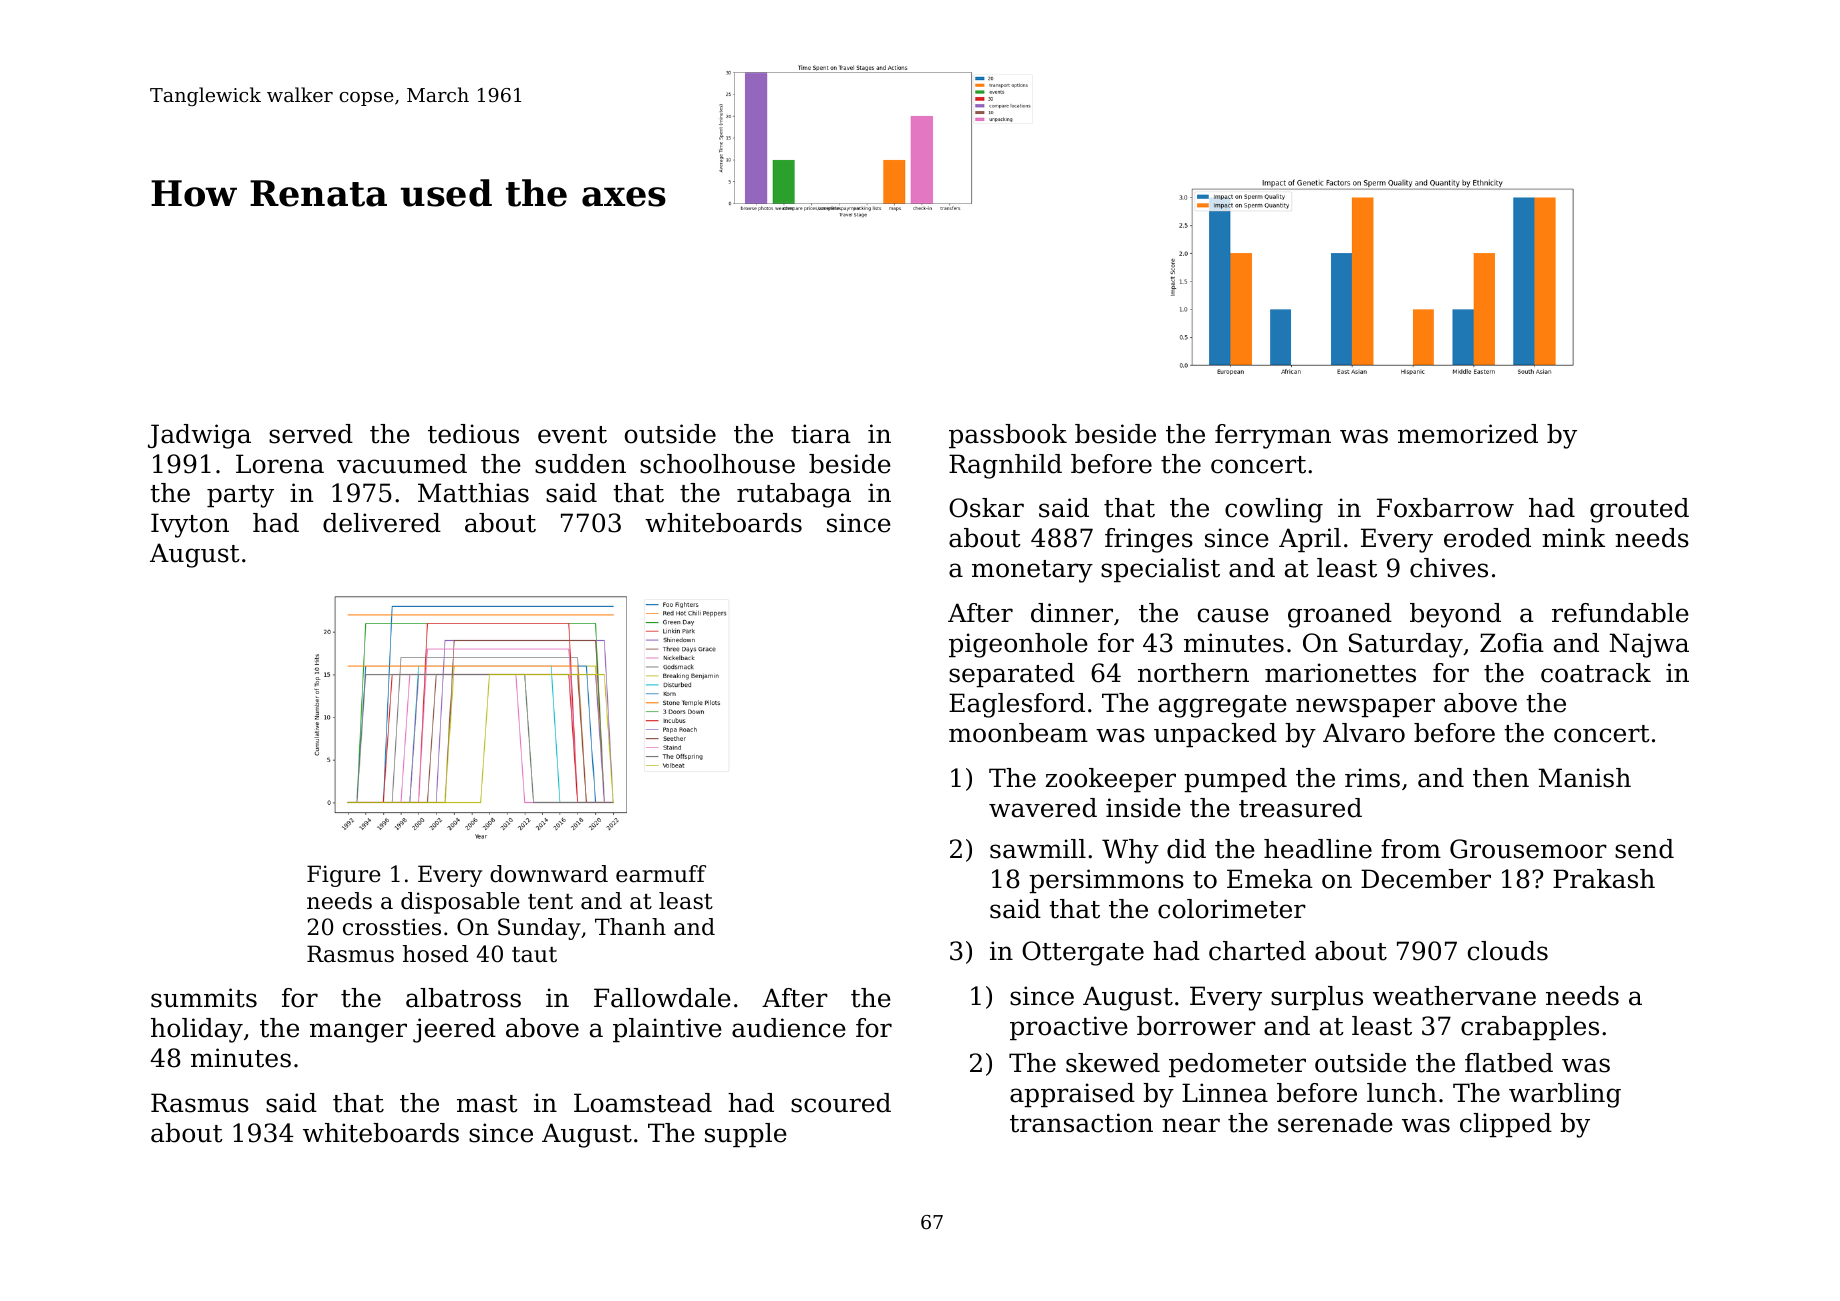 This document has height=1301, width=1840. I want to click on pigeonhole, so click(1018, 645).
